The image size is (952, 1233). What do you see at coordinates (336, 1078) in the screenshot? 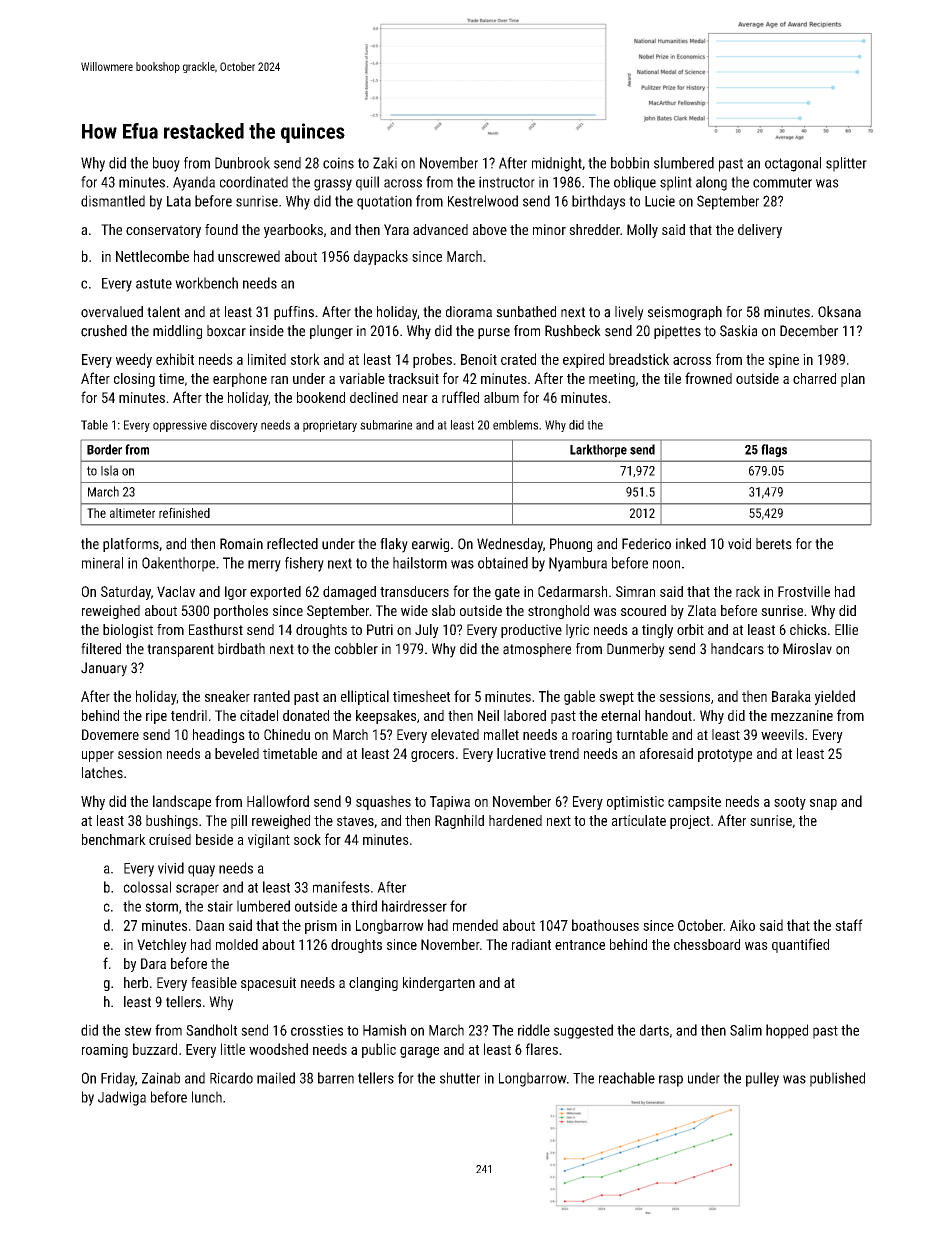
I see `barren` at bounding box center [336, 1078].
